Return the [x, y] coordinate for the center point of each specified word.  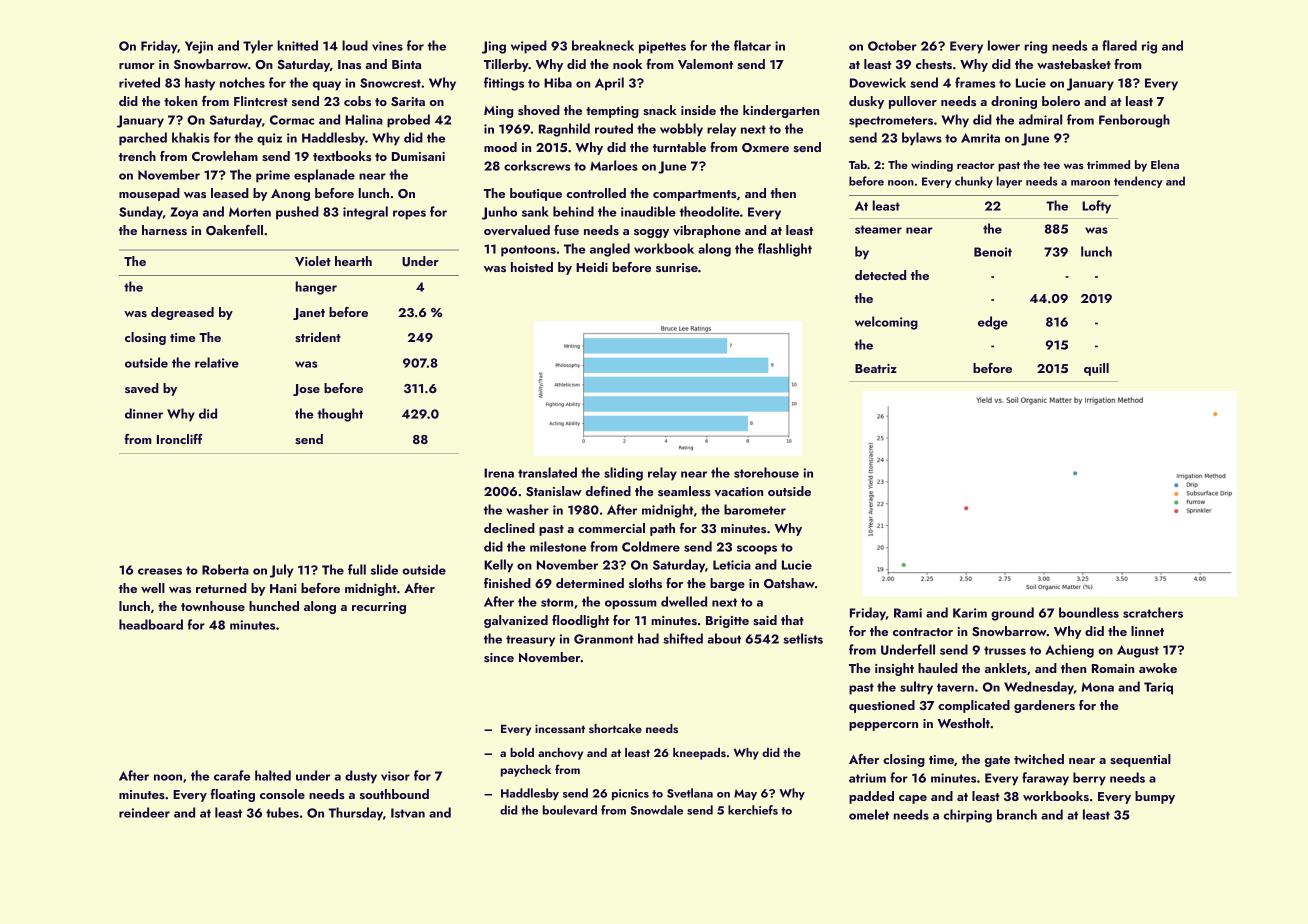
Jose [306, 390]
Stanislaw [554, 491]
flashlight [785, 250]
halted [273, 775]
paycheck [526, 771]
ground [1012, 614]
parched [143, 139]
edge [993, 323]
